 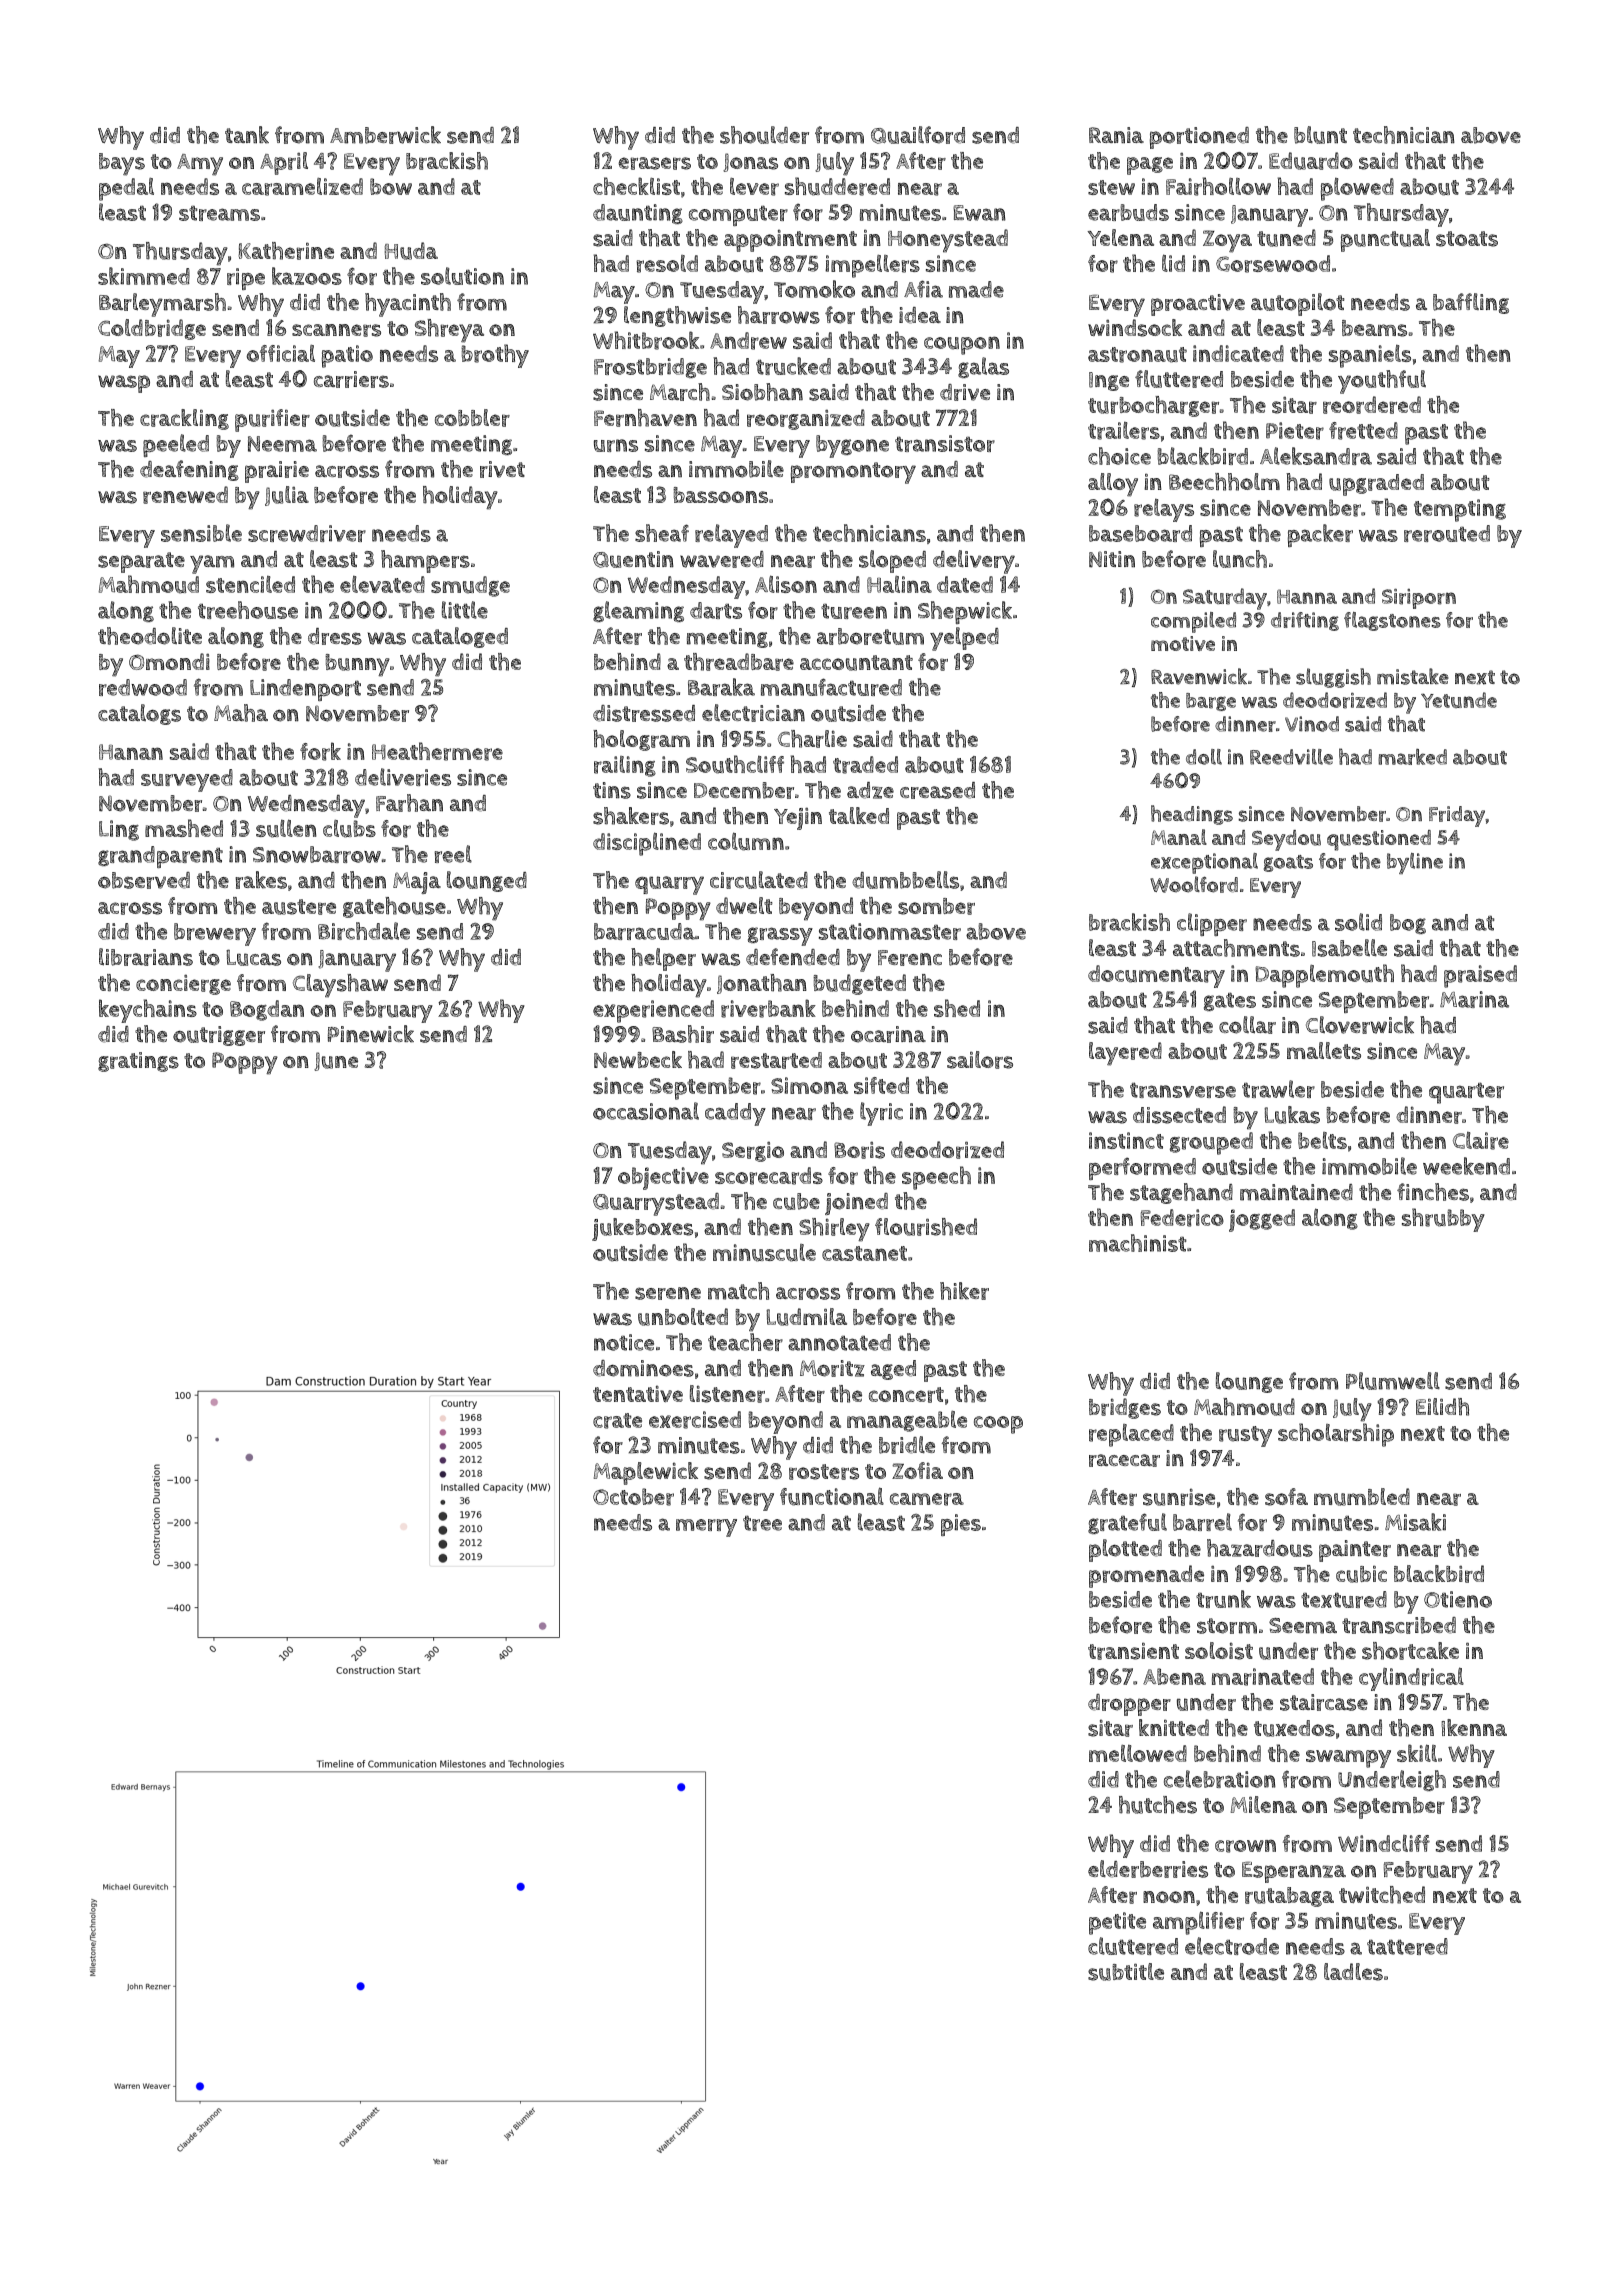 I want to click on stoats, so click(x=1467, y=239).
